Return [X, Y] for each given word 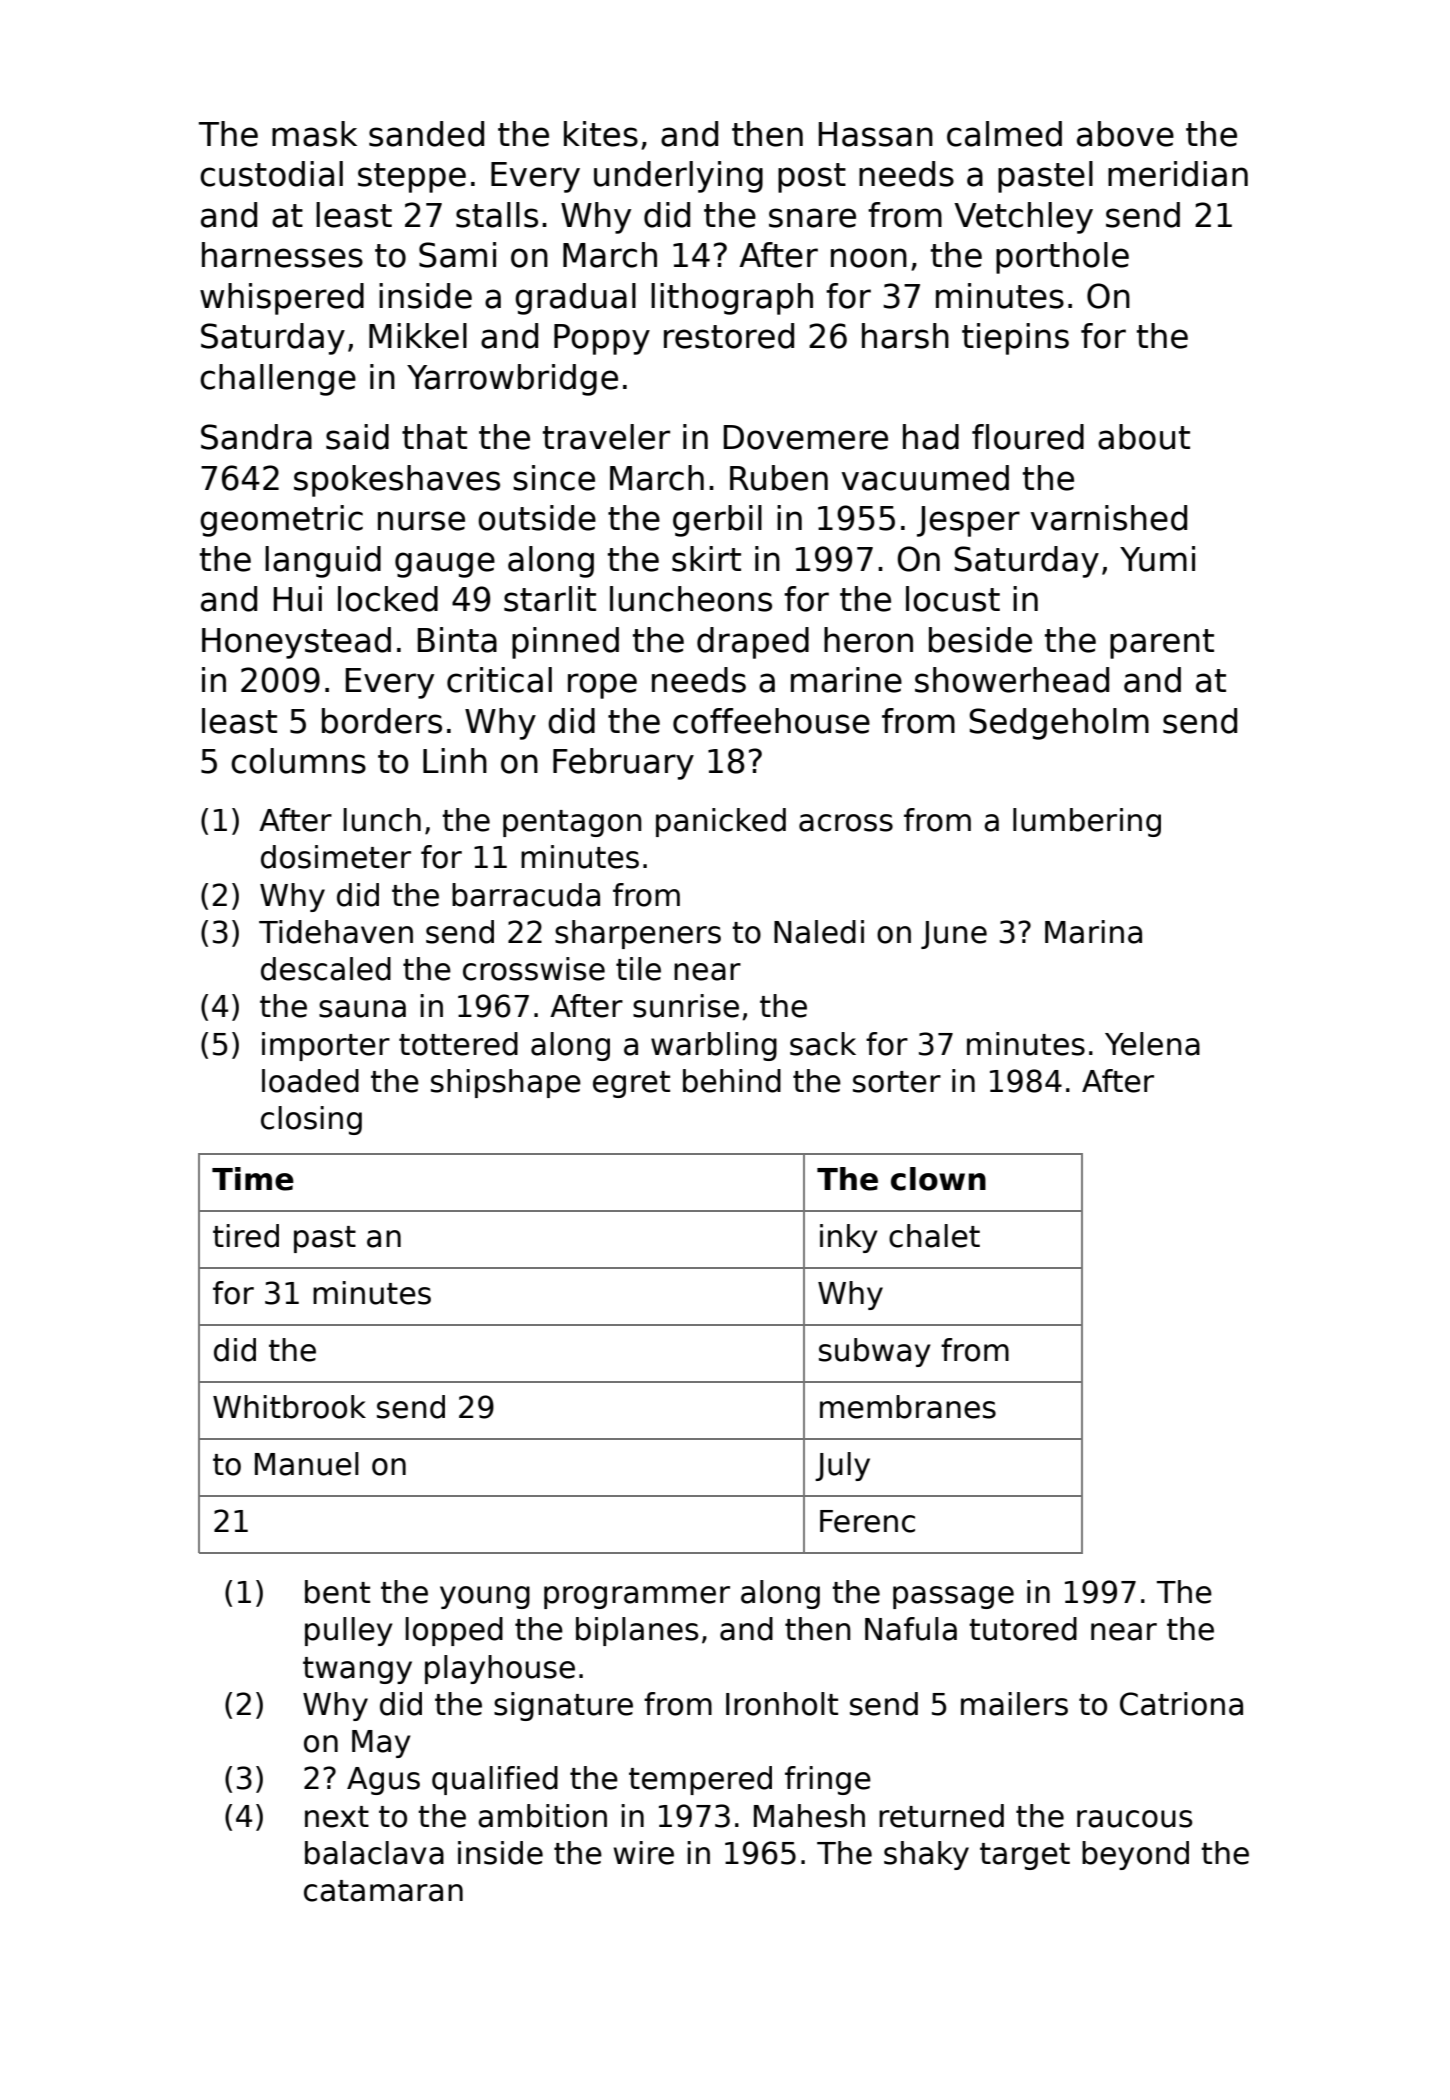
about [1144, 437]
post [812, 178]
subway [875, 1352]
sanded [426, 134]
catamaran [383, 1891]
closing [311, 1120]
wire [643, 1853]
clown [938, 1179]
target [1025, 1856]
